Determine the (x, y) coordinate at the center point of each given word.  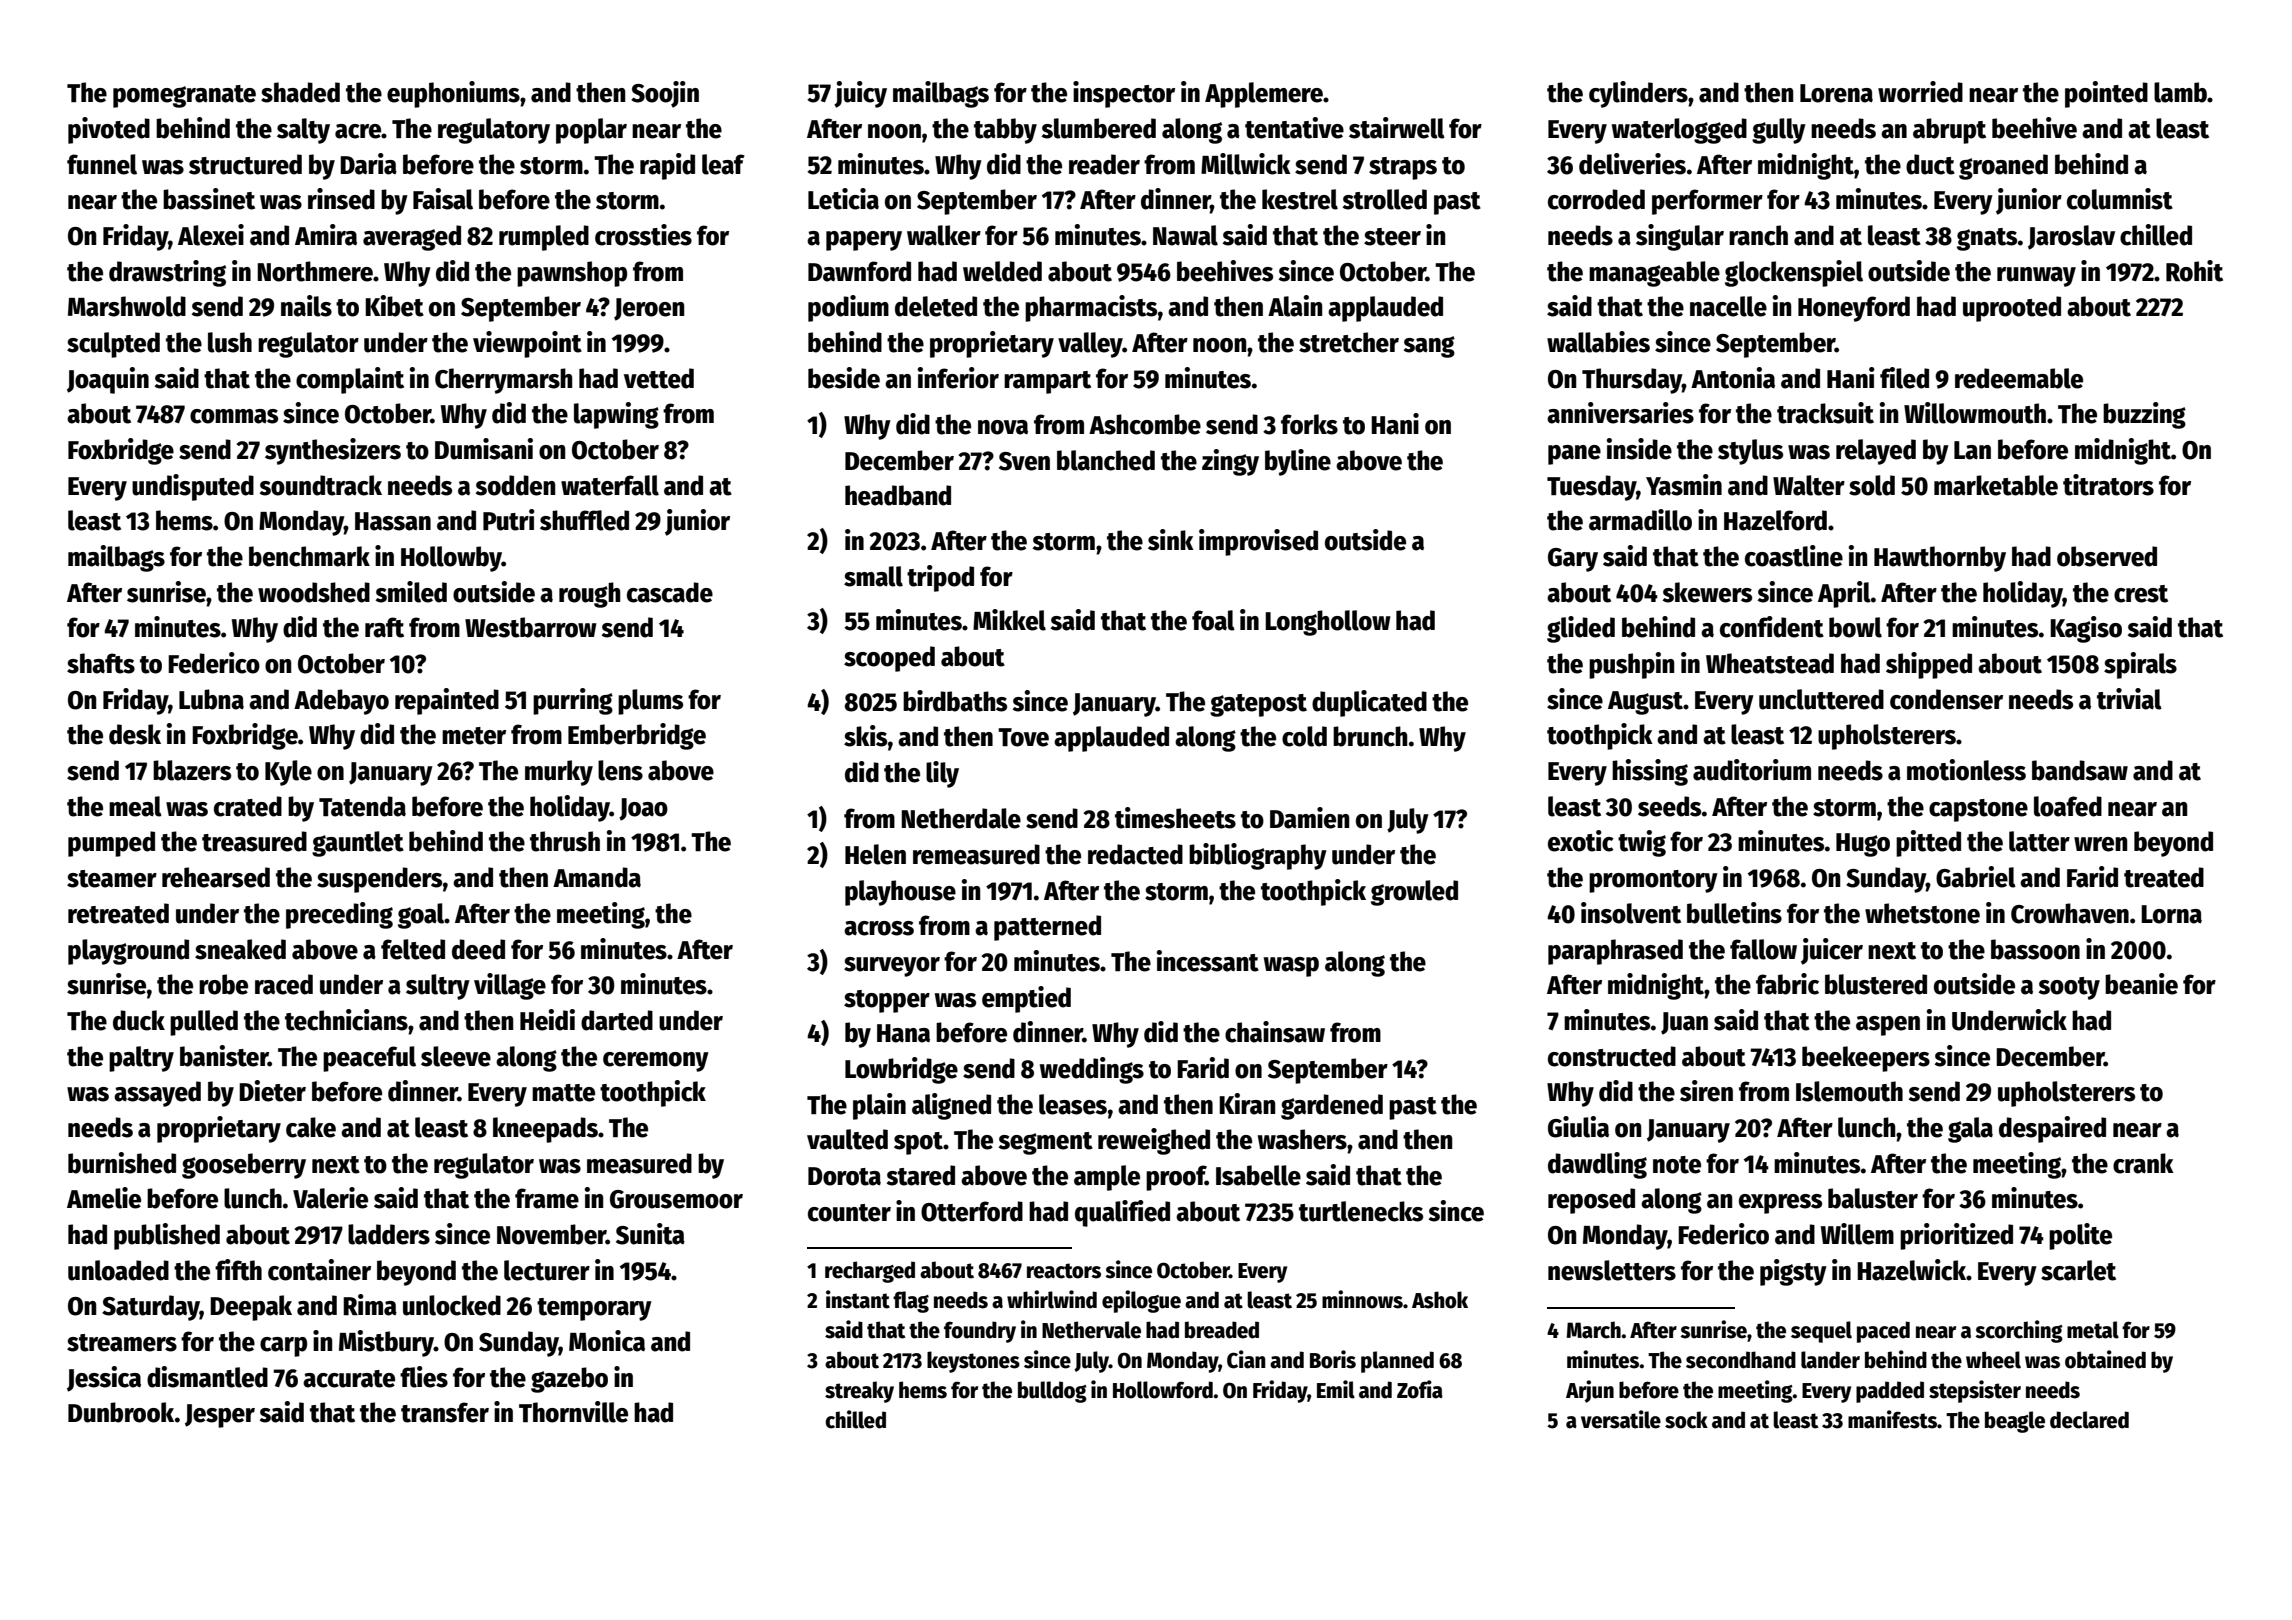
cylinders (1638, 94)
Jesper (220, 1416)
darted (617, 1020)
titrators (2108, 485)
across (879, 928)
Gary (1573, 560)
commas (234, 416)
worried (1920, 92)
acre (358, 131)
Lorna (2171, 914)
